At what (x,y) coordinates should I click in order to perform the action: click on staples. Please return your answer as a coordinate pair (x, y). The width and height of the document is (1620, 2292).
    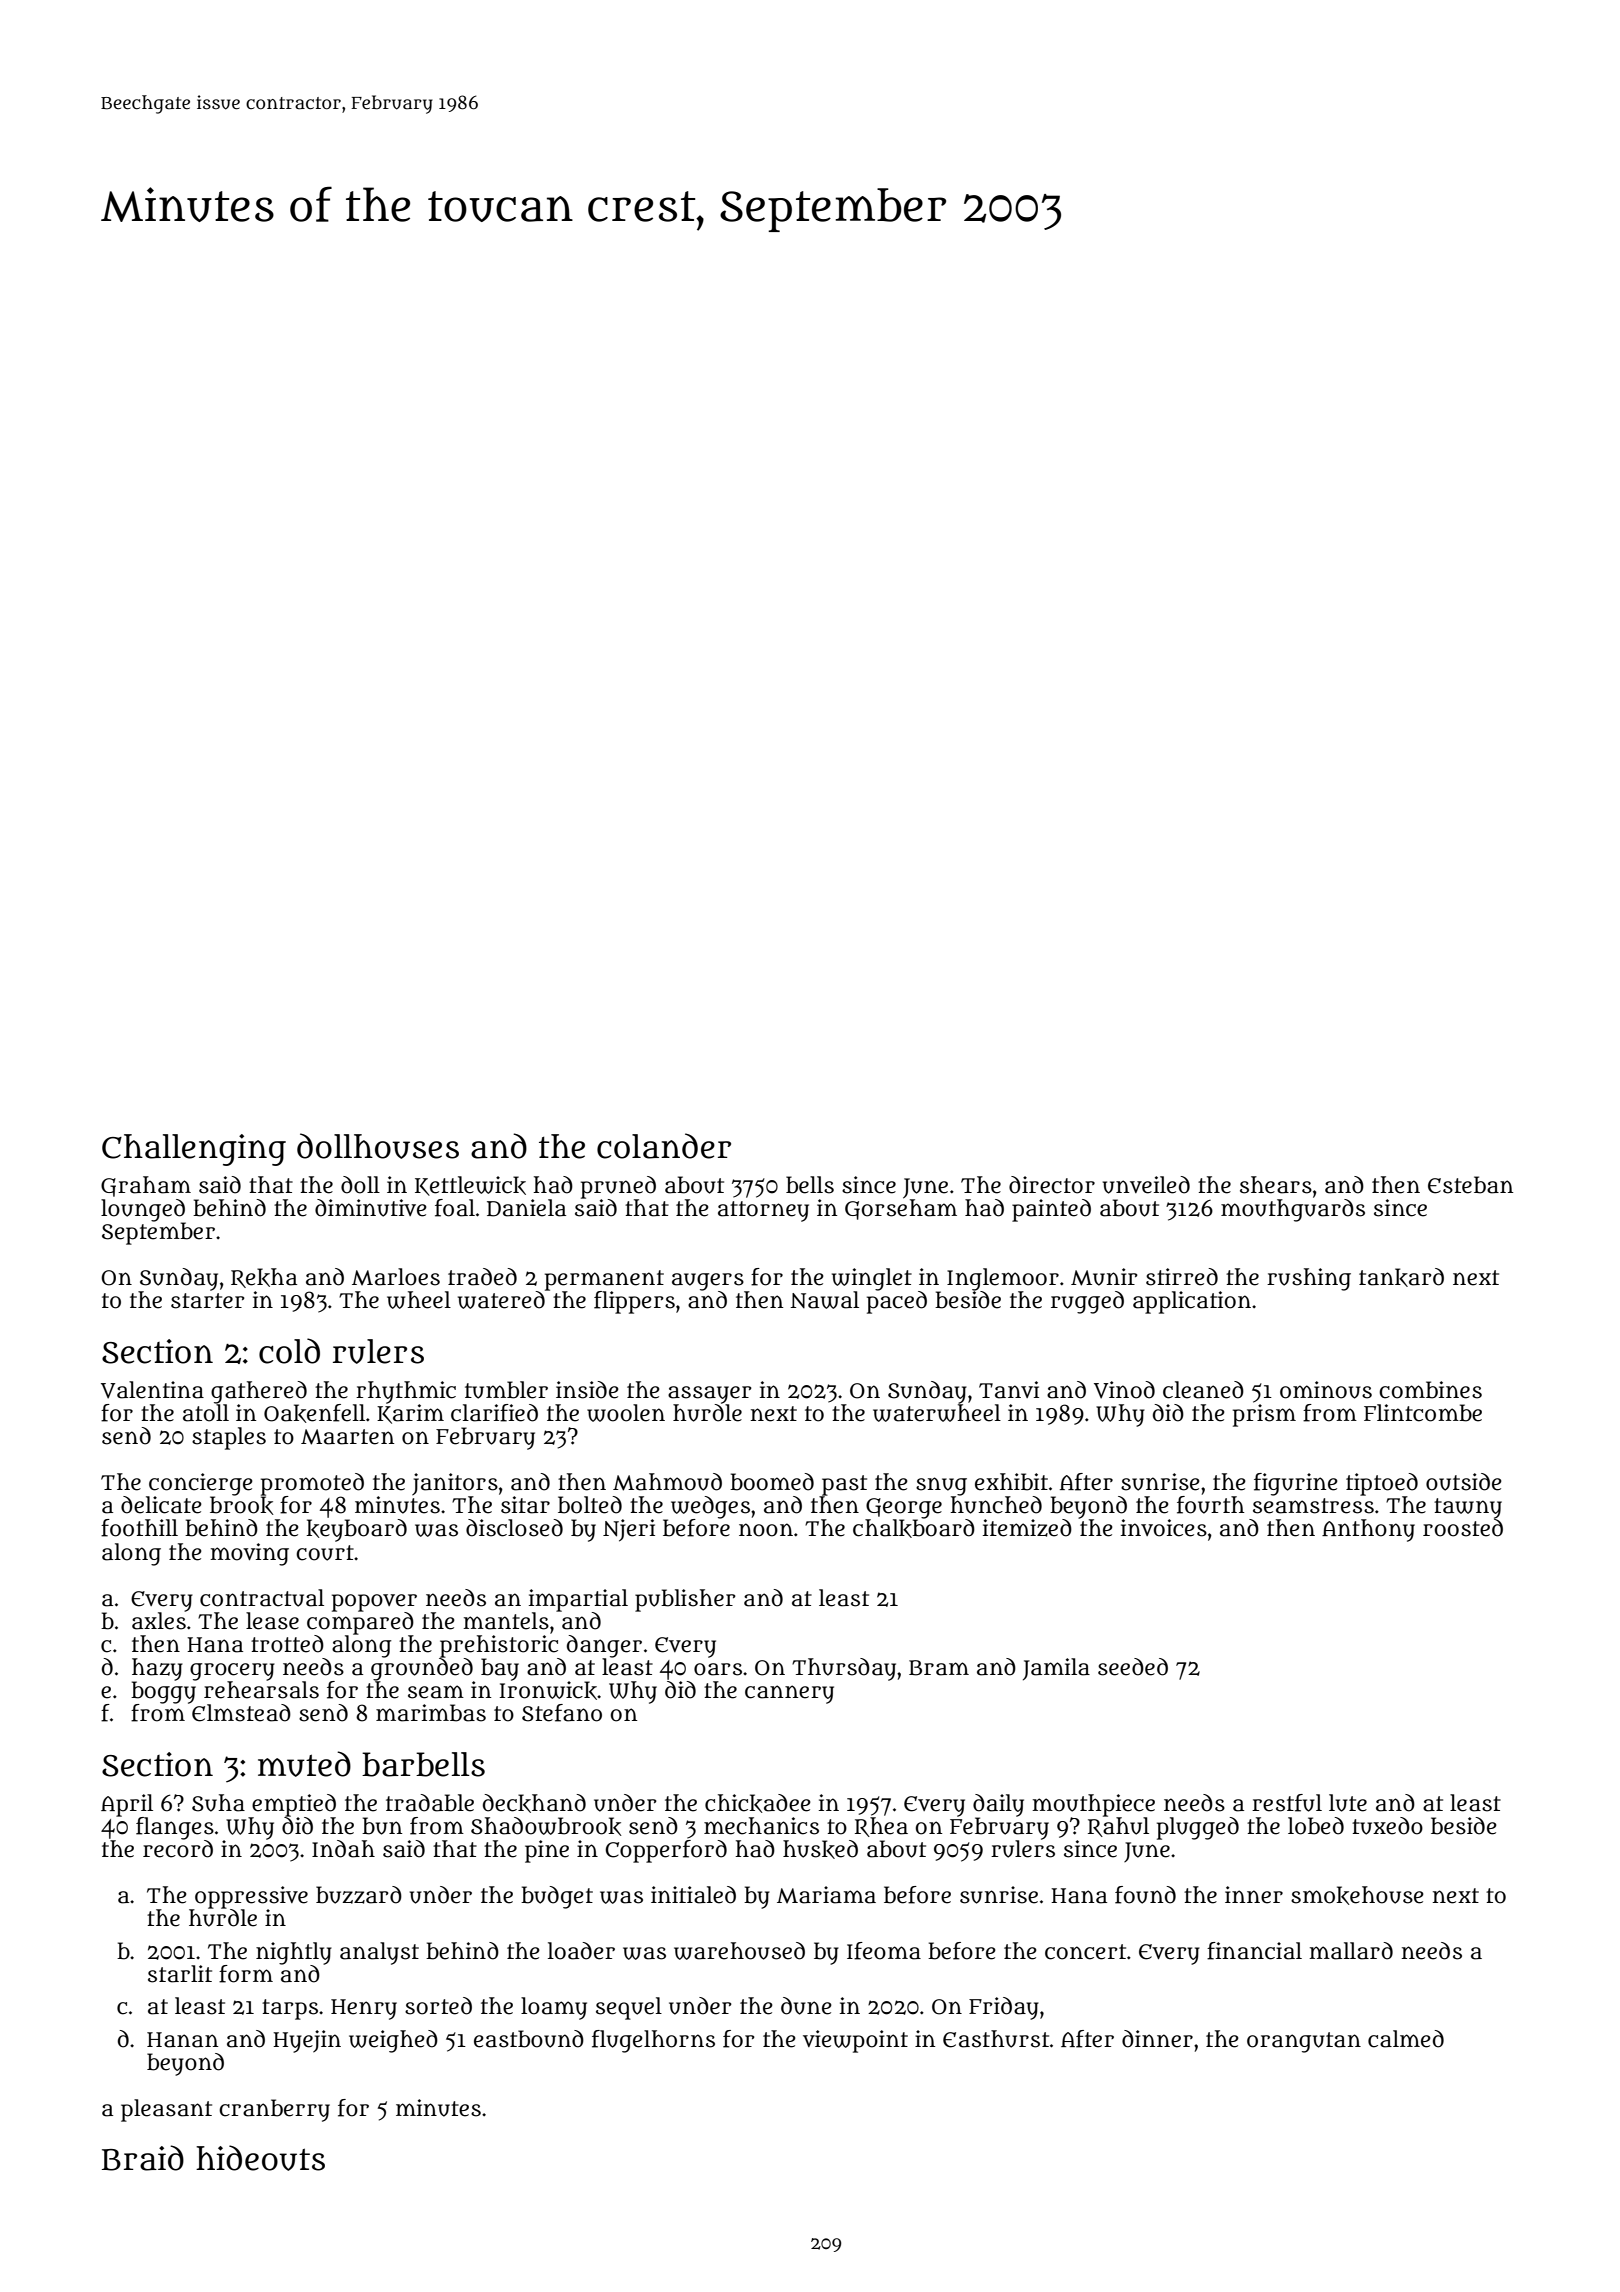
    Looking at the image, I should click on (229, 1438).
